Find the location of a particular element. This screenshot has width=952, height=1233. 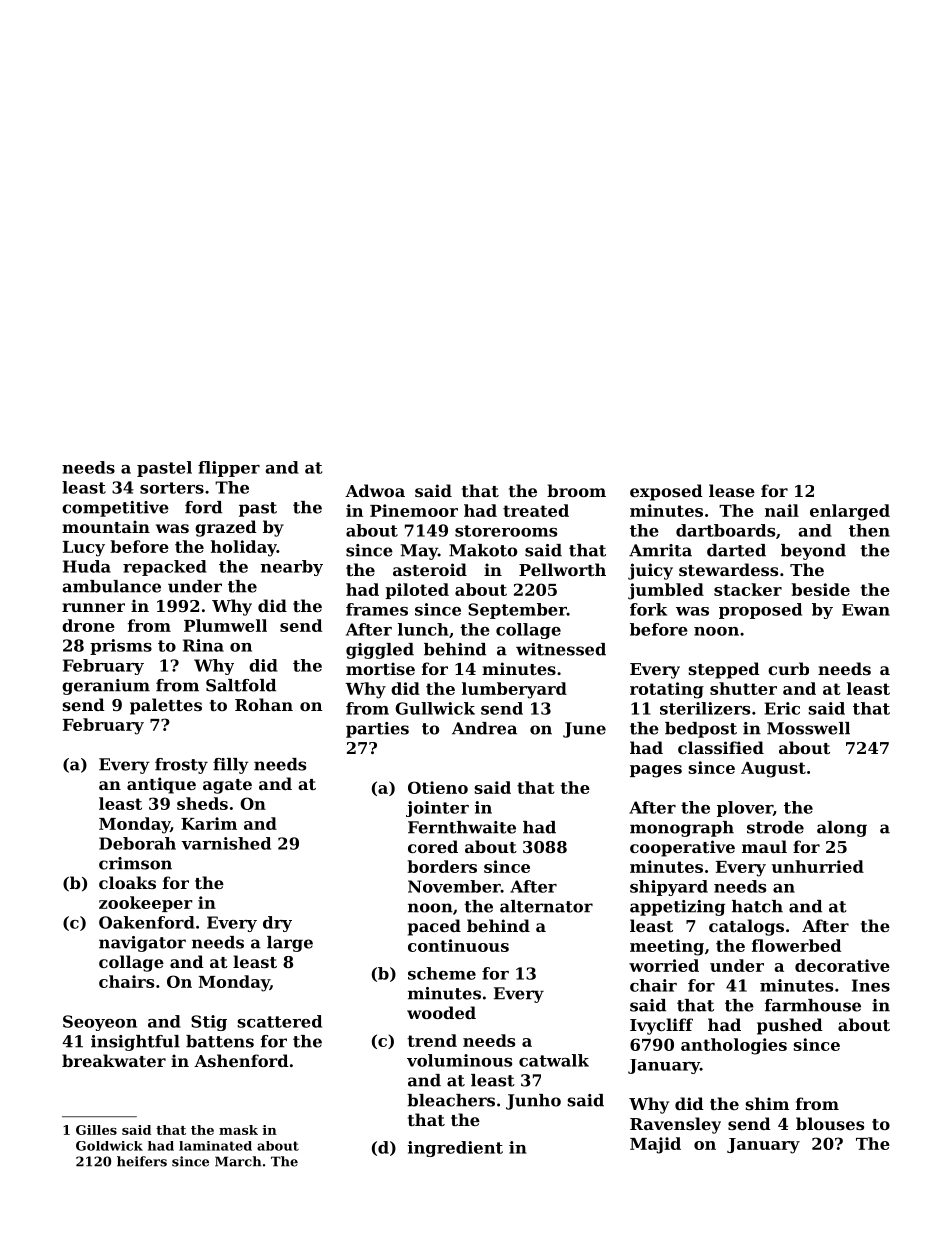

Goldwick is located at coordinates (109, 1146).
